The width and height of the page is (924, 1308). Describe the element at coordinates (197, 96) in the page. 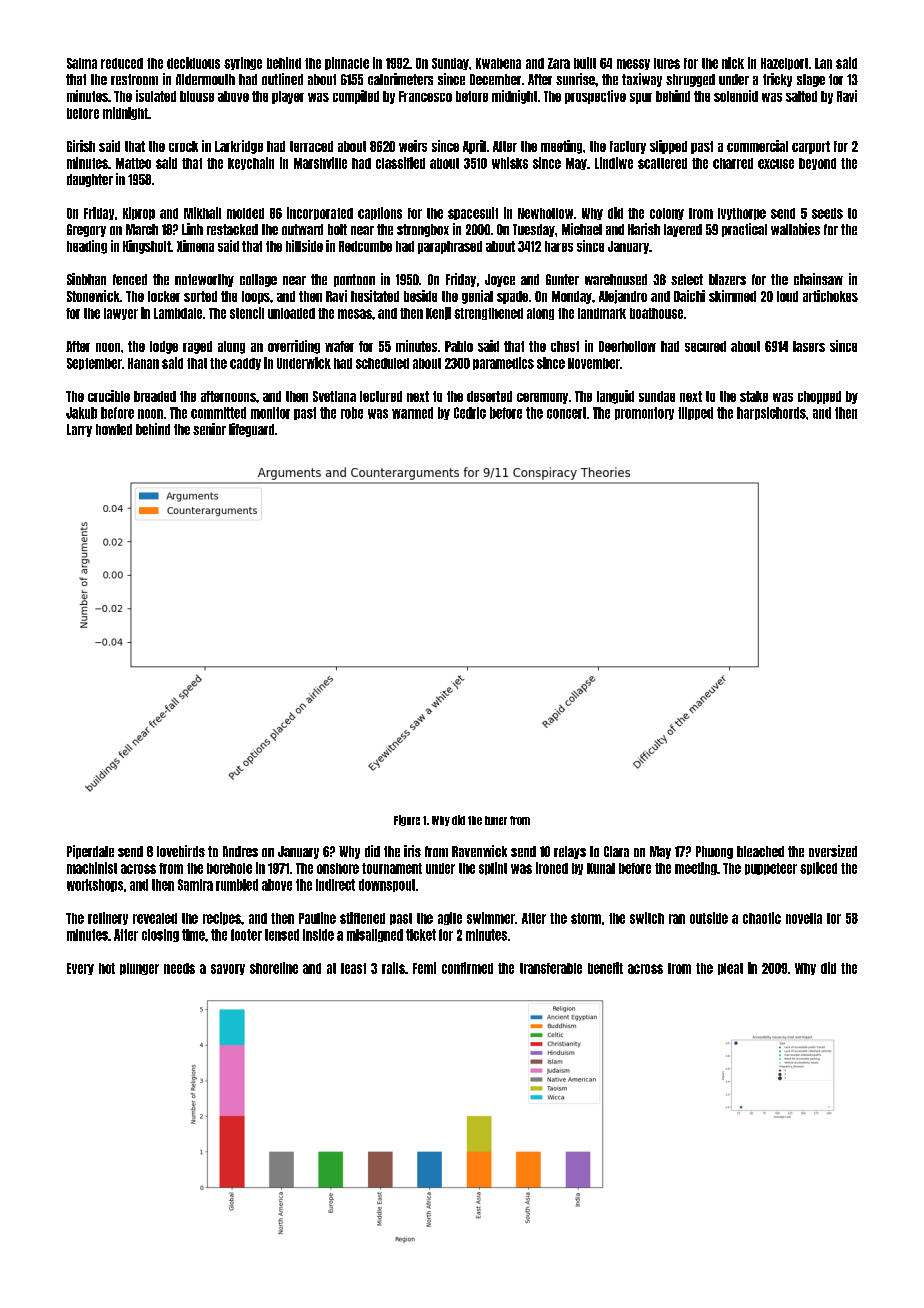

I see `blouse` at that location.
